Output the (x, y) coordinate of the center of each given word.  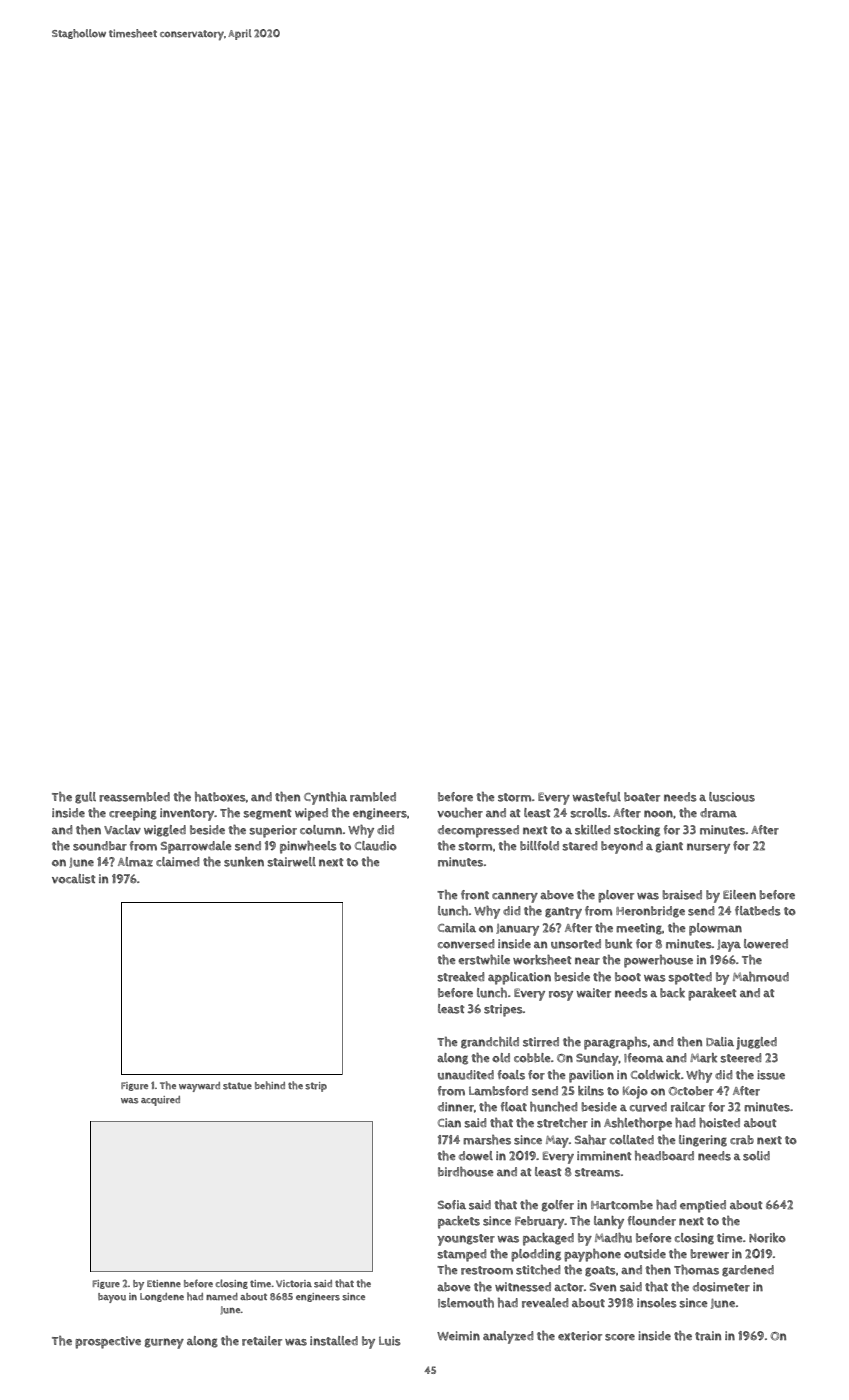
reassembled (134, 797)
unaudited (466, 1075)
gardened (748, 1271)
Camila (457, 928)
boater (642, 797)
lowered (766, 944)
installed (334, 1341)
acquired (160, 1101)
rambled (373, 797)
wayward (199, 1087)
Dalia (720, 1041)
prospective (108, 1342)
